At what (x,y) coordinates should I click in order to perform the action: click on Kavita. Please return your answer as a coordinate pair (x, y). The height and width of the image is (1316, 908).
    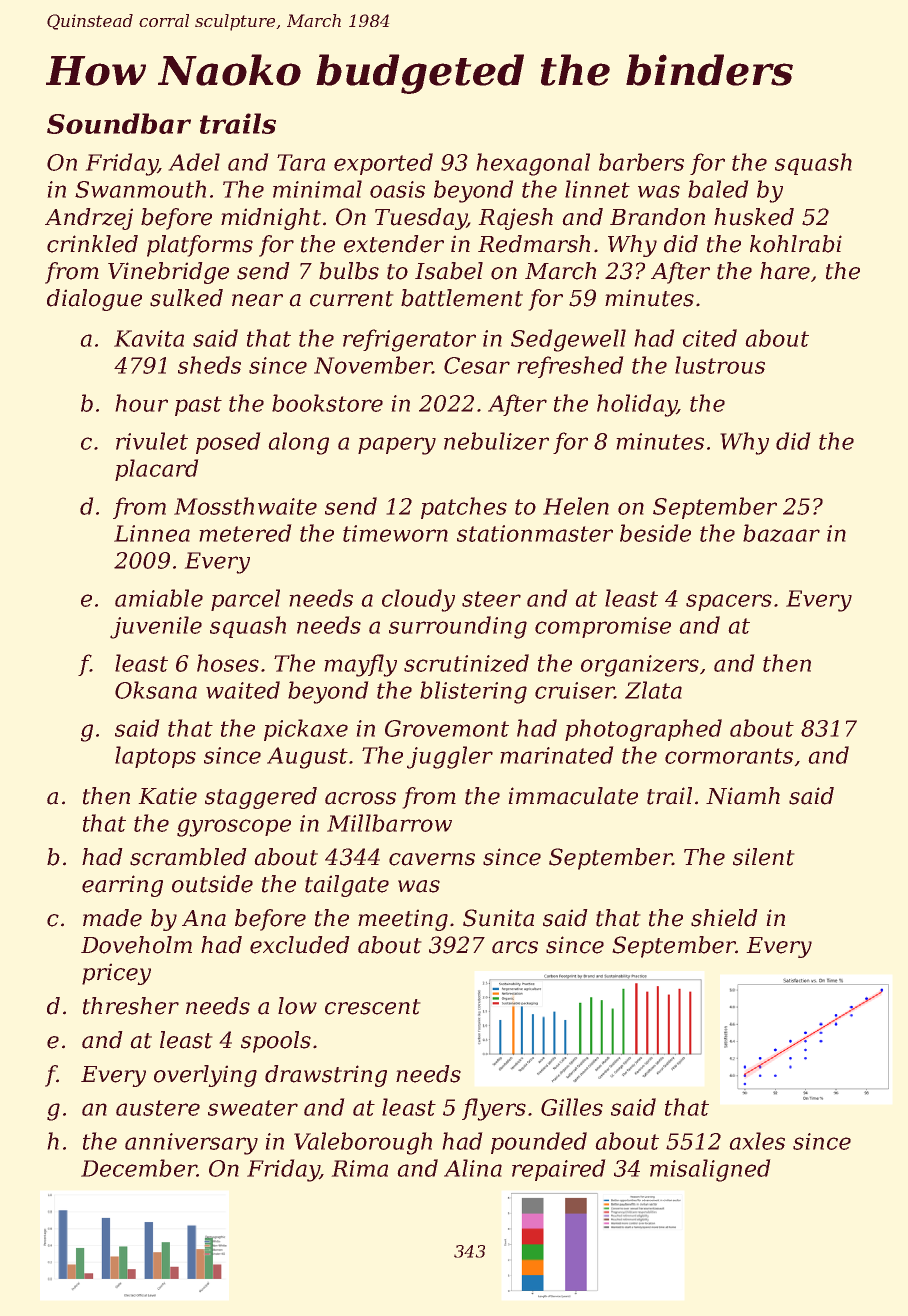
    Looking at the image, I should click on (149, 338).
